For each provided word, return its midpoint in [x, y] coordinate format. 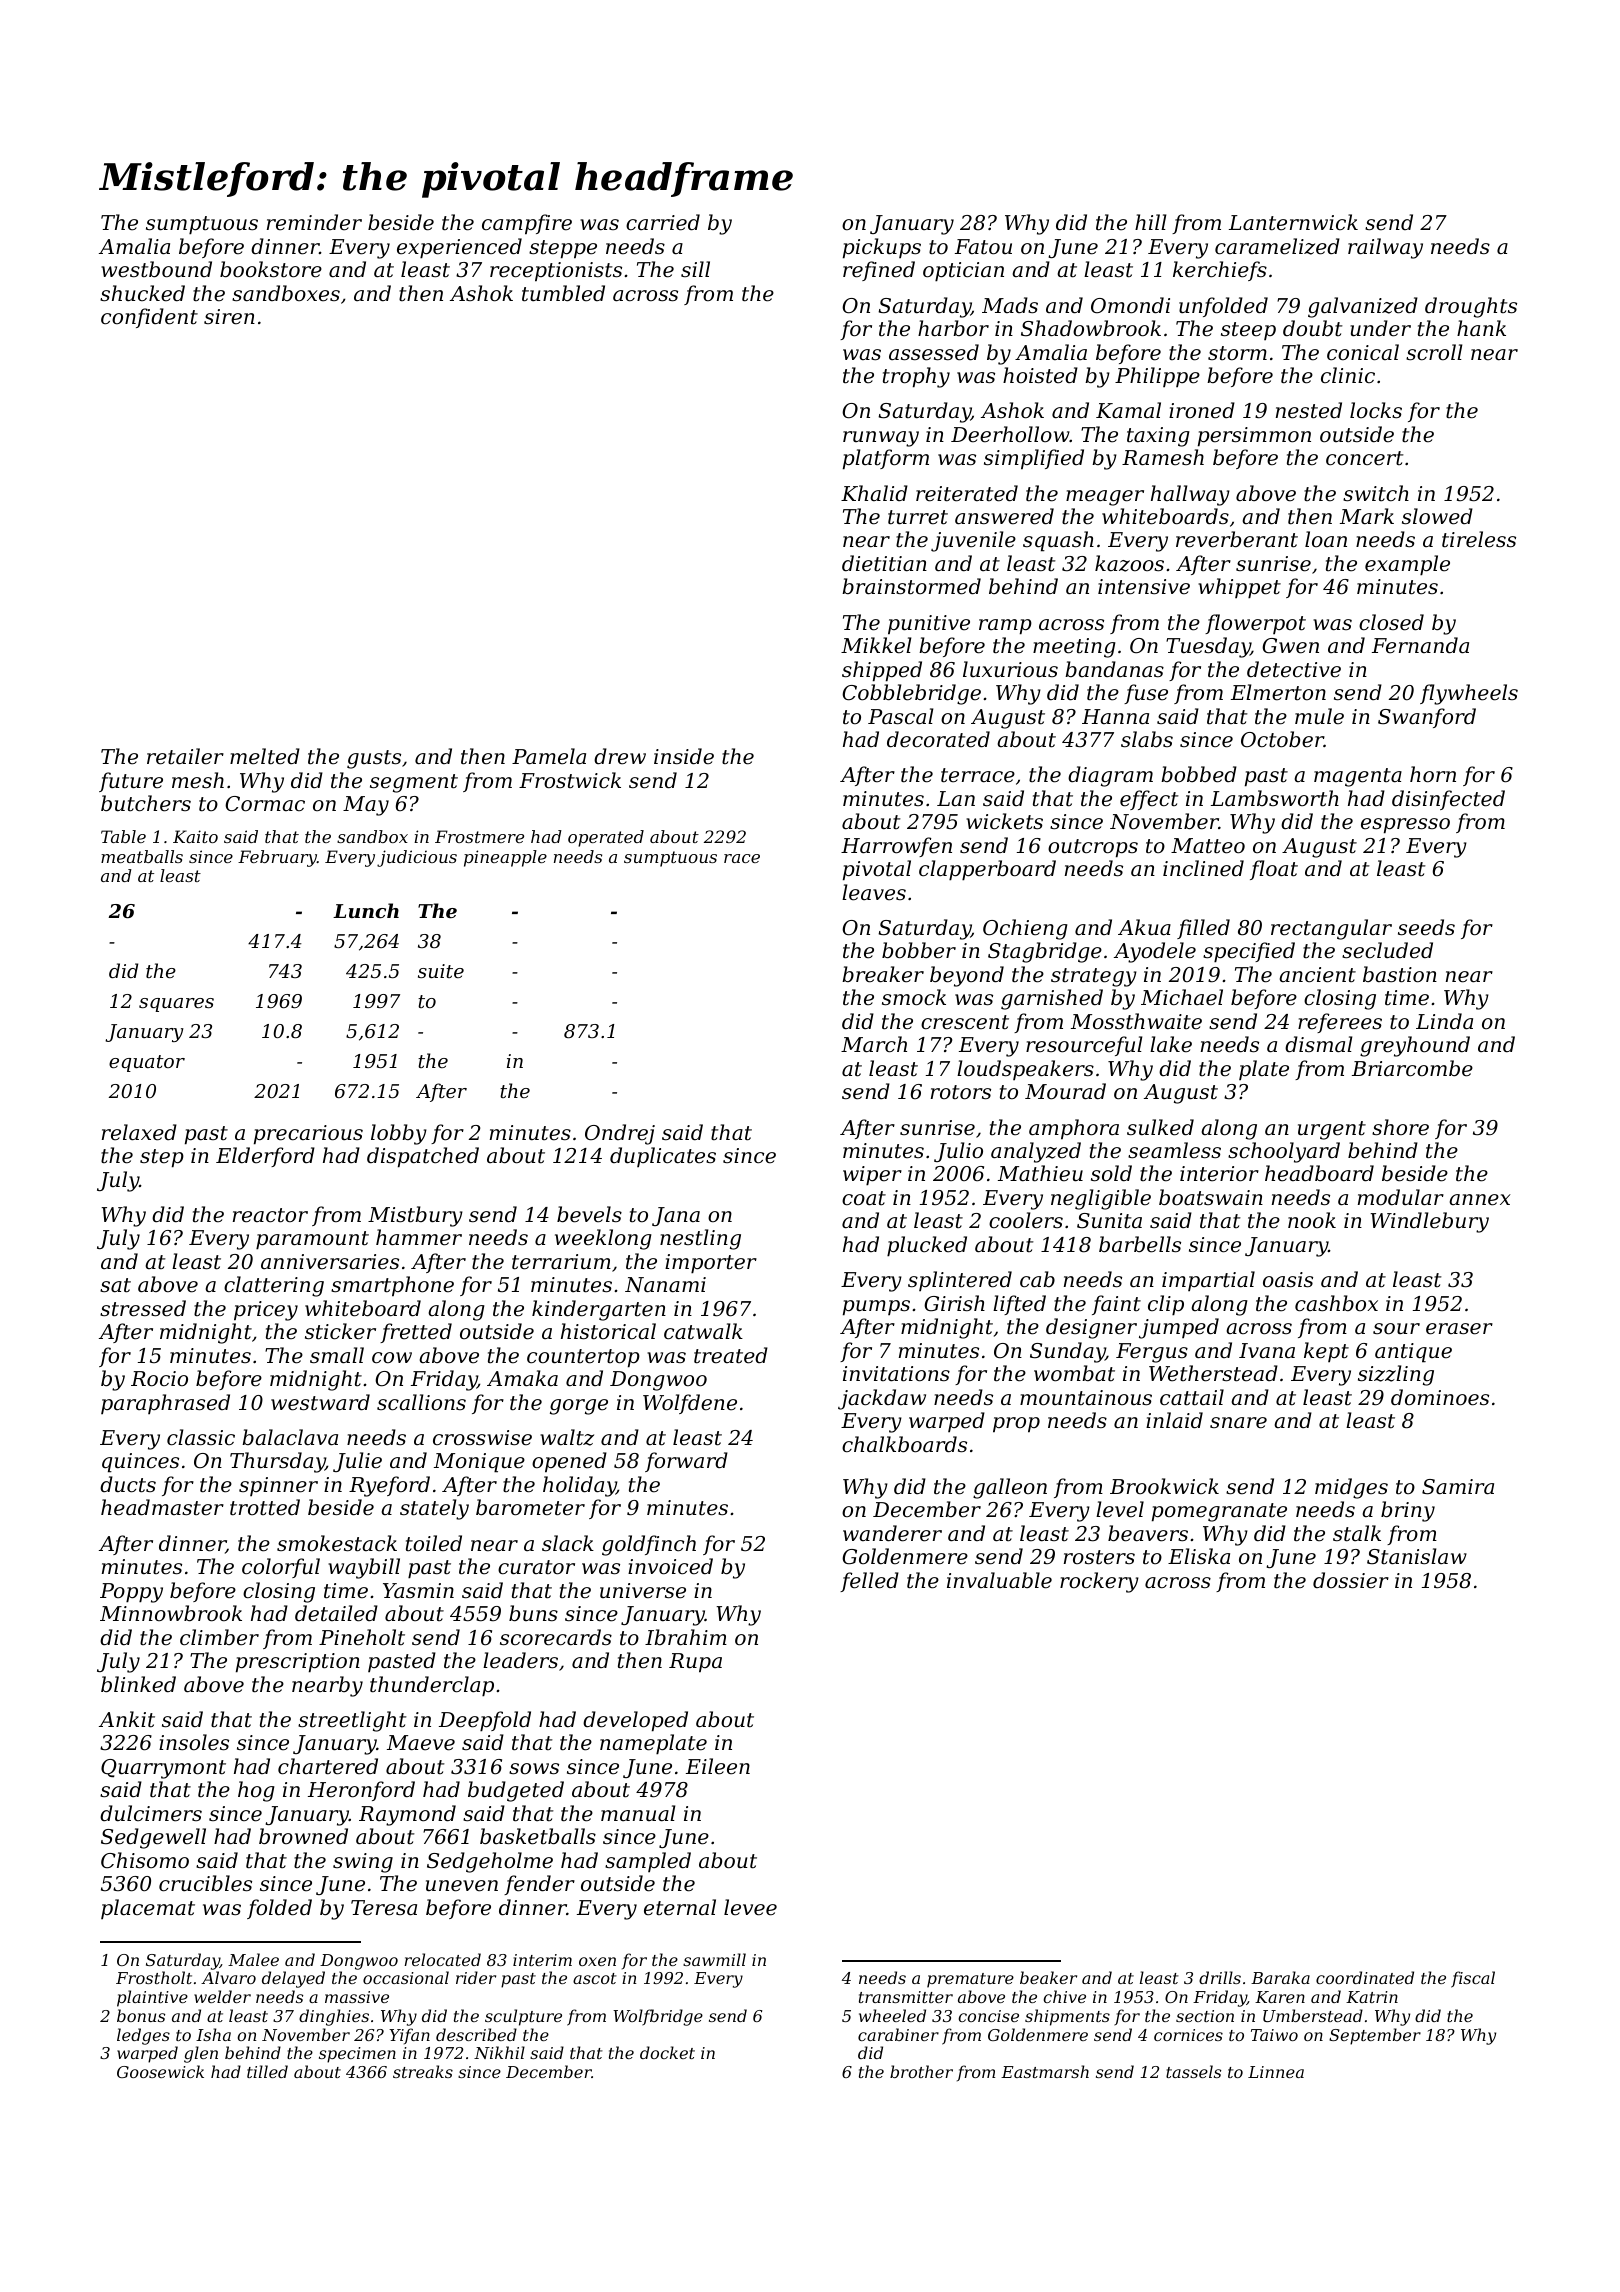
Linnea [1276, 2072]
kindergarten [599, 1310]
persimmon [1254, 437]
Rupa [695, 1663]
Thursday [277, 1462]
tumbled [563, 293]
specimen [357, 2055]
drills [1220, 1977]
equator [147, 1063]
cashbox [1336, 1303]
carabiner [898, 2034]
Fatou [983, 247]
